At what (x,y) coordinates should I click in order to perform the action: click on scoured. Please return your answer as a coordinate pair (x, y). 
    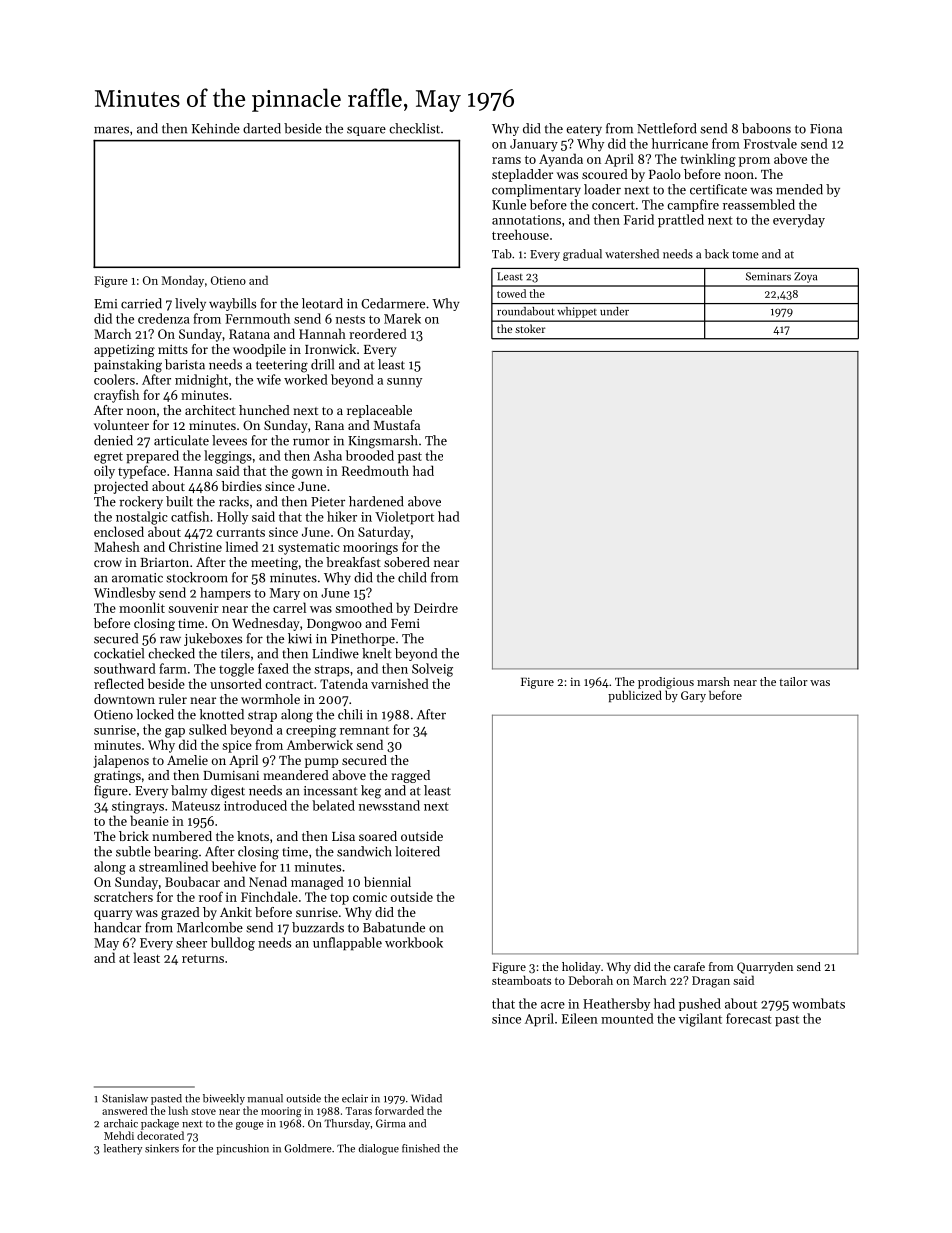
    Looking at the image, I should click on (605, 174).
